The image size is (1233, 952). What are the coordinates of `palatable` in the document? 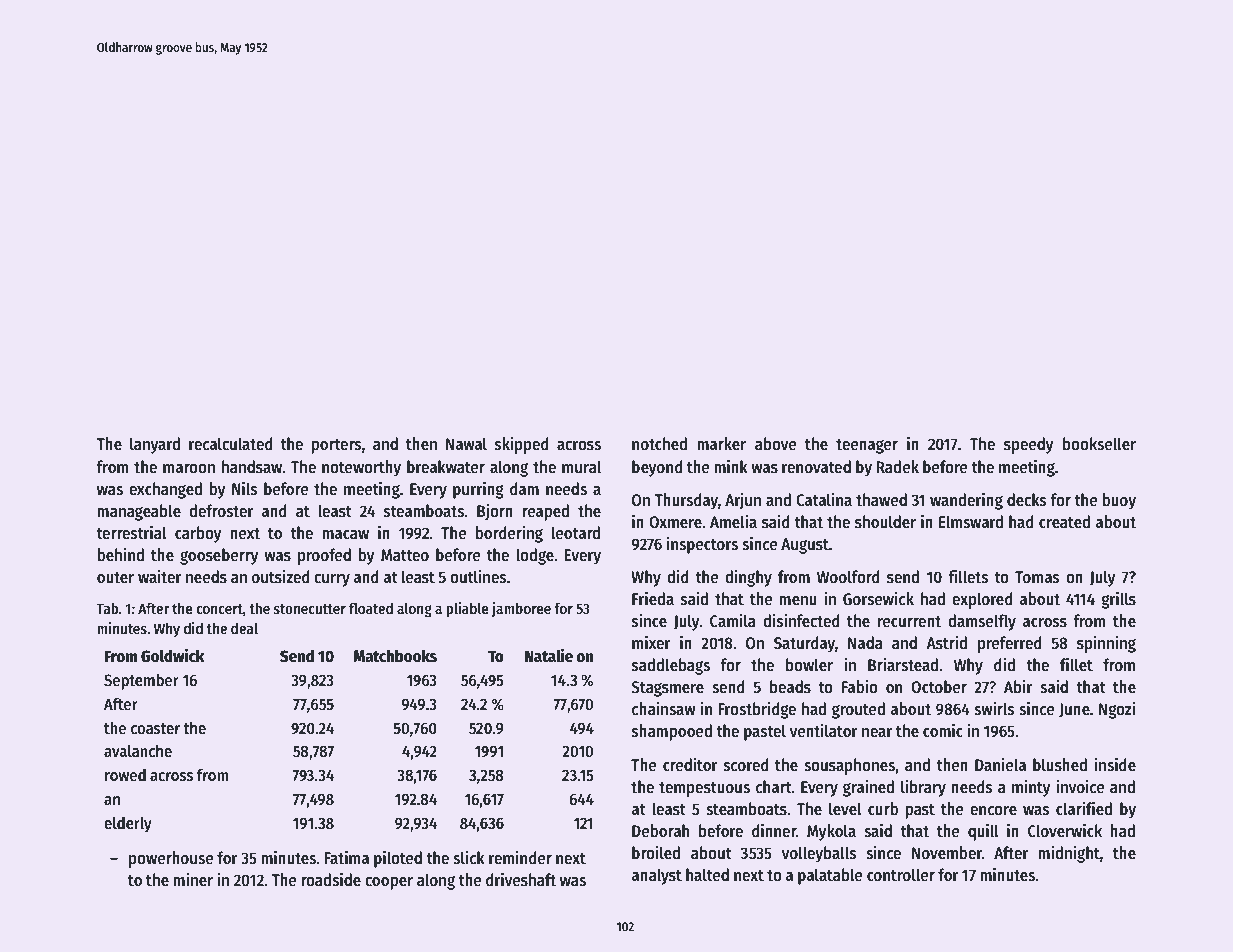 It's located at (830, 876).
